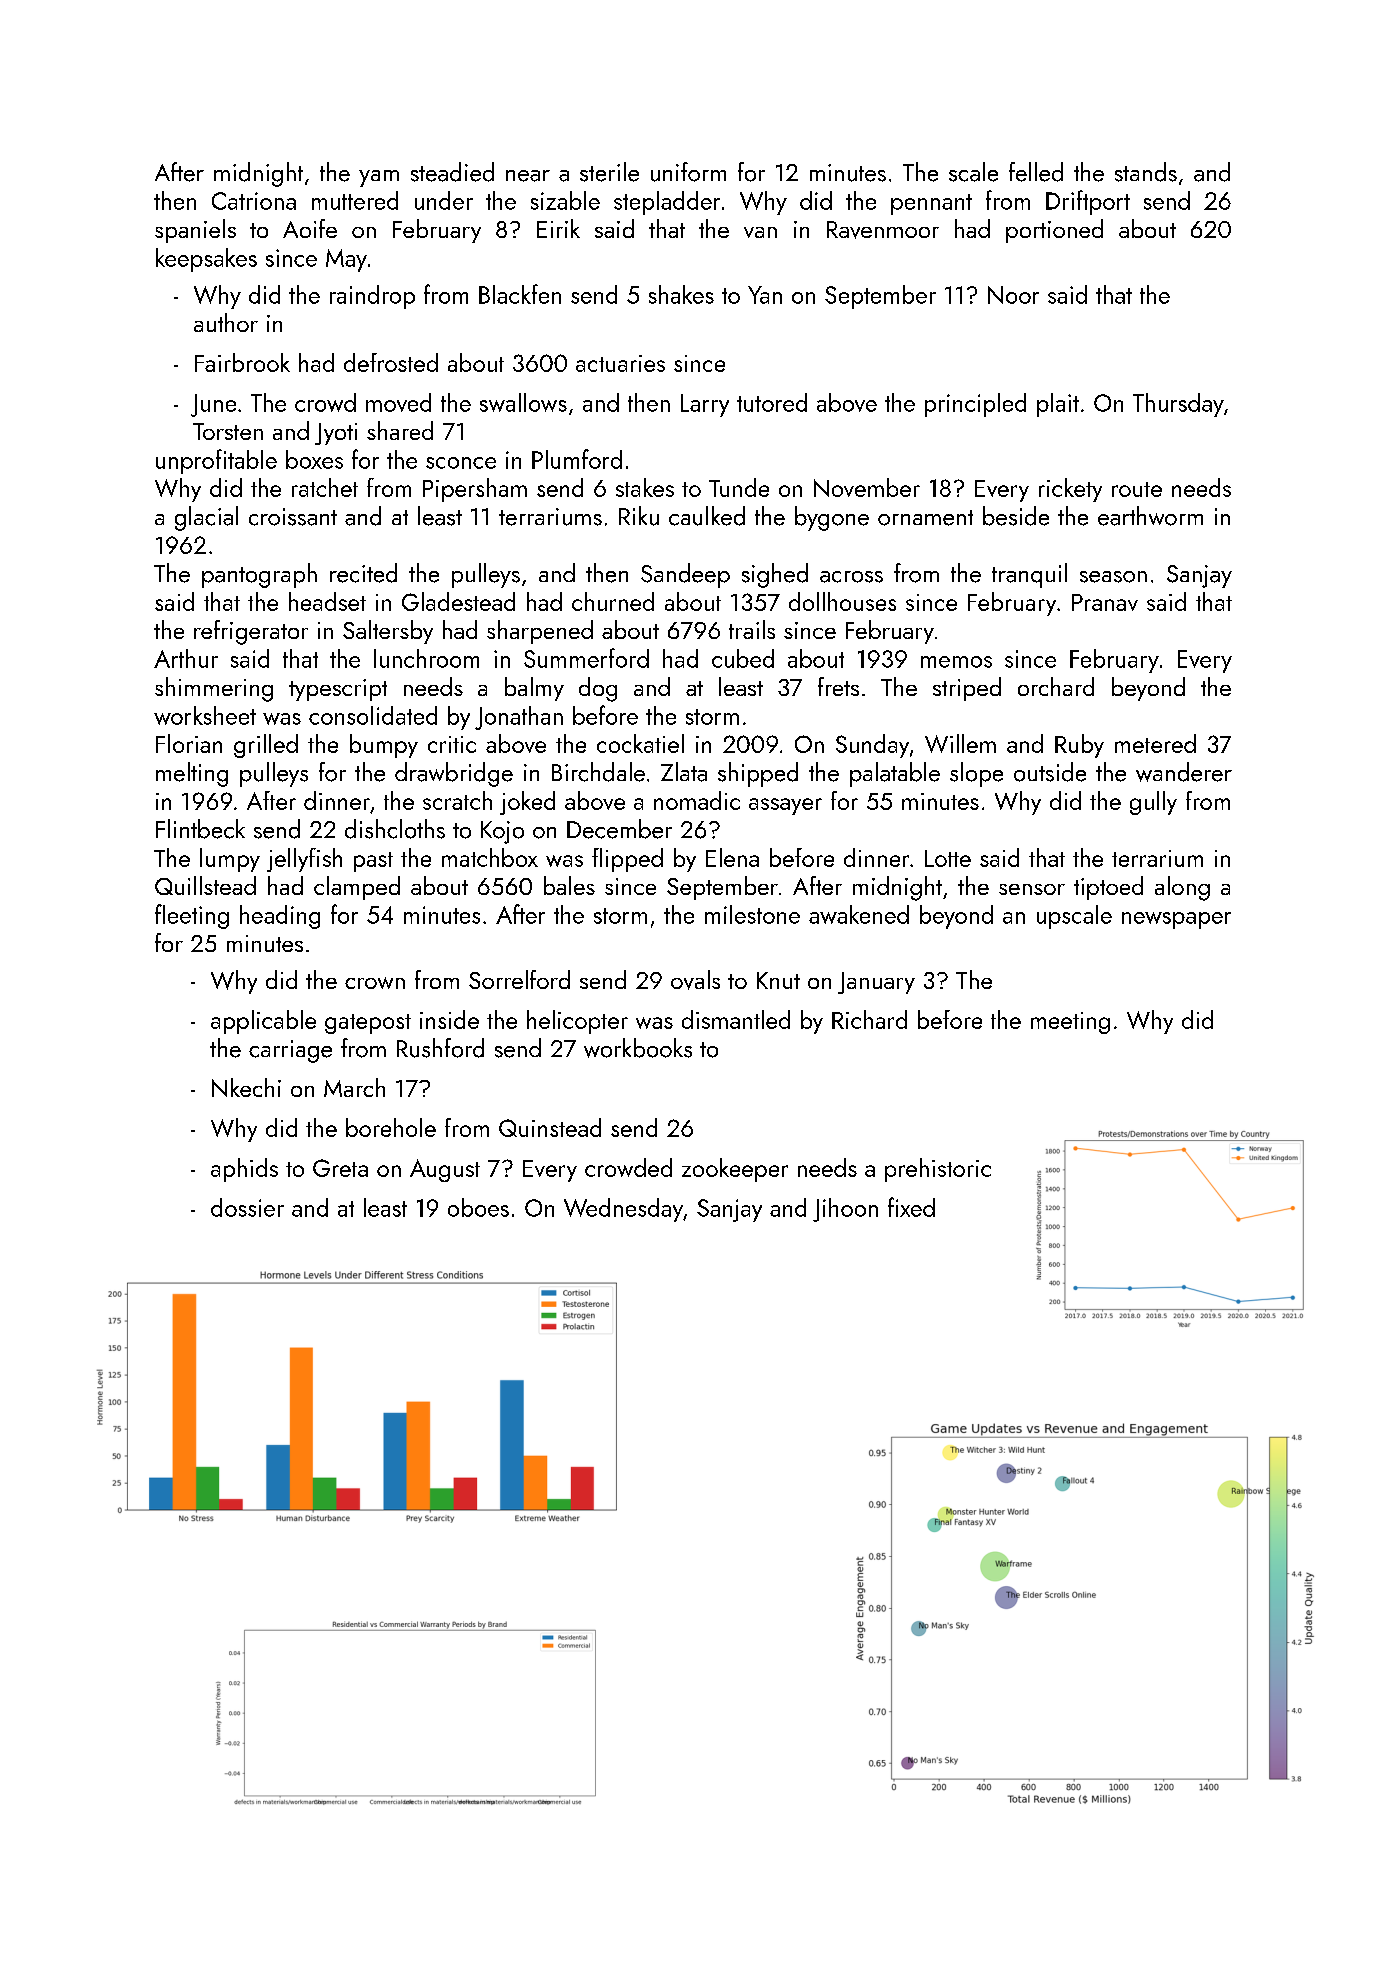 This screenshot has height=1969, width=1386. I want to click on heading, so click(280, 917).
